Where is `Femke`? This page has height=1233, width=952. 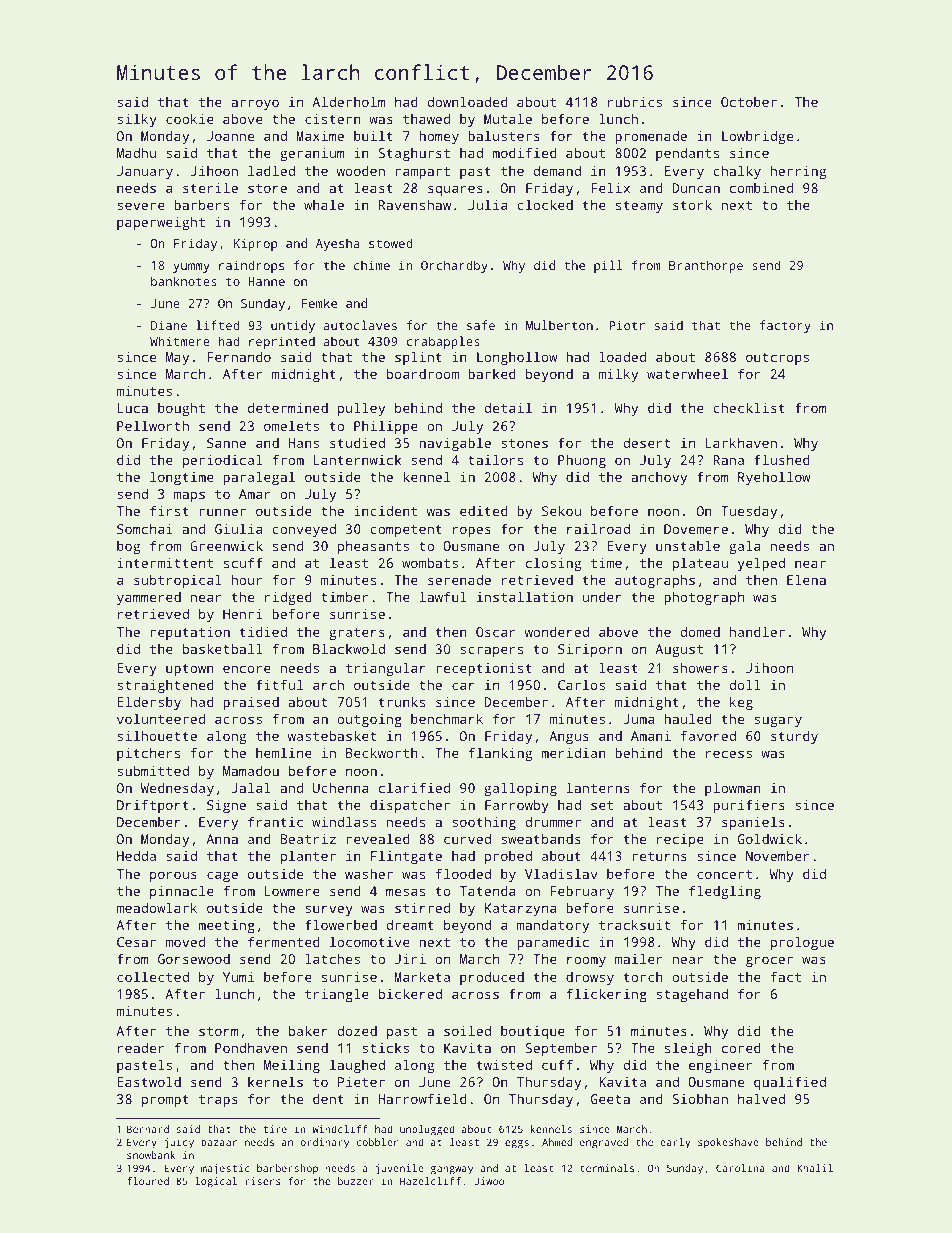 Femke is located at coordinates (319, 303).
